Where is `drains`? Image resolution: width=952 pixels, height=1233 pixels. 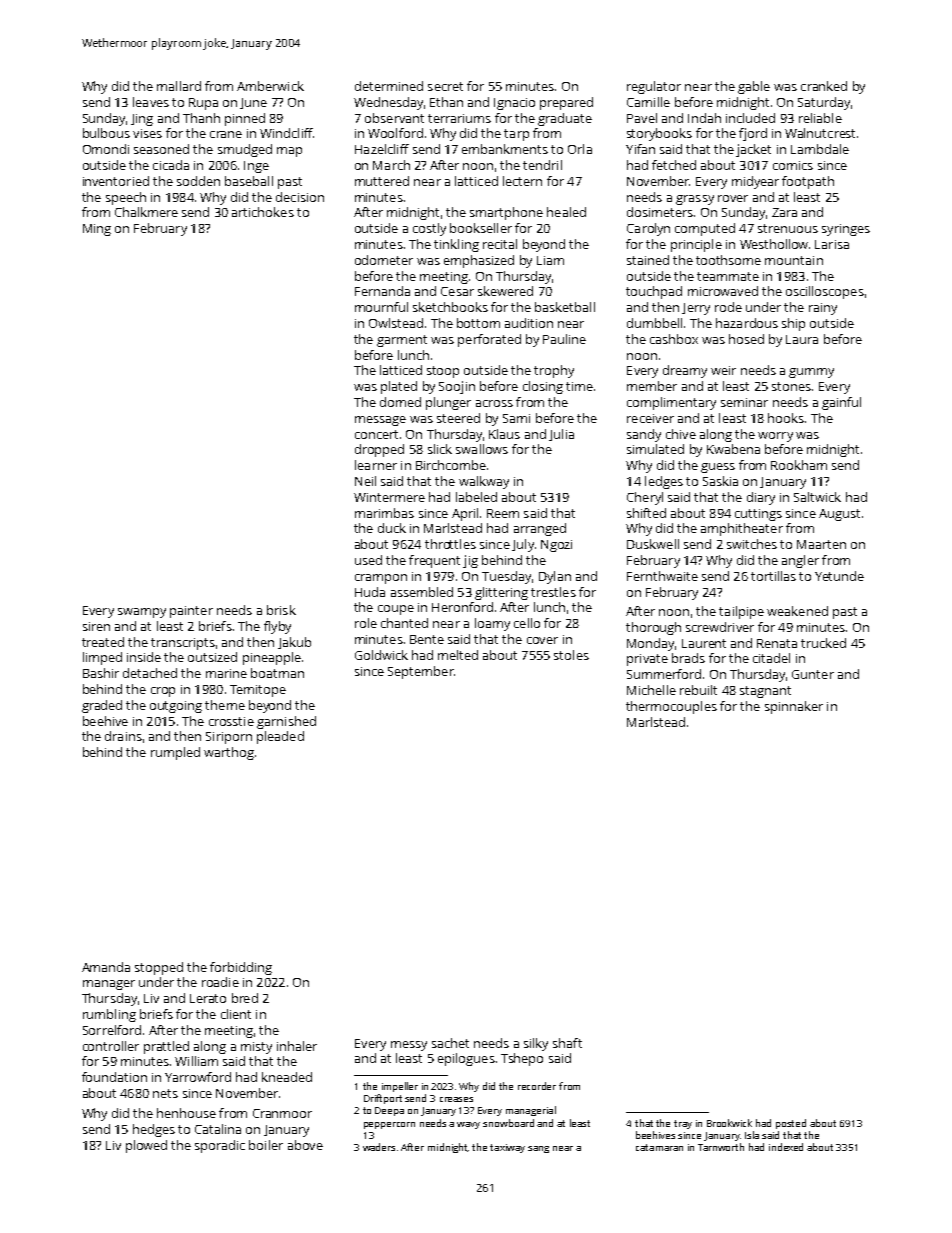
drains is located at coordinates (123, 736).
